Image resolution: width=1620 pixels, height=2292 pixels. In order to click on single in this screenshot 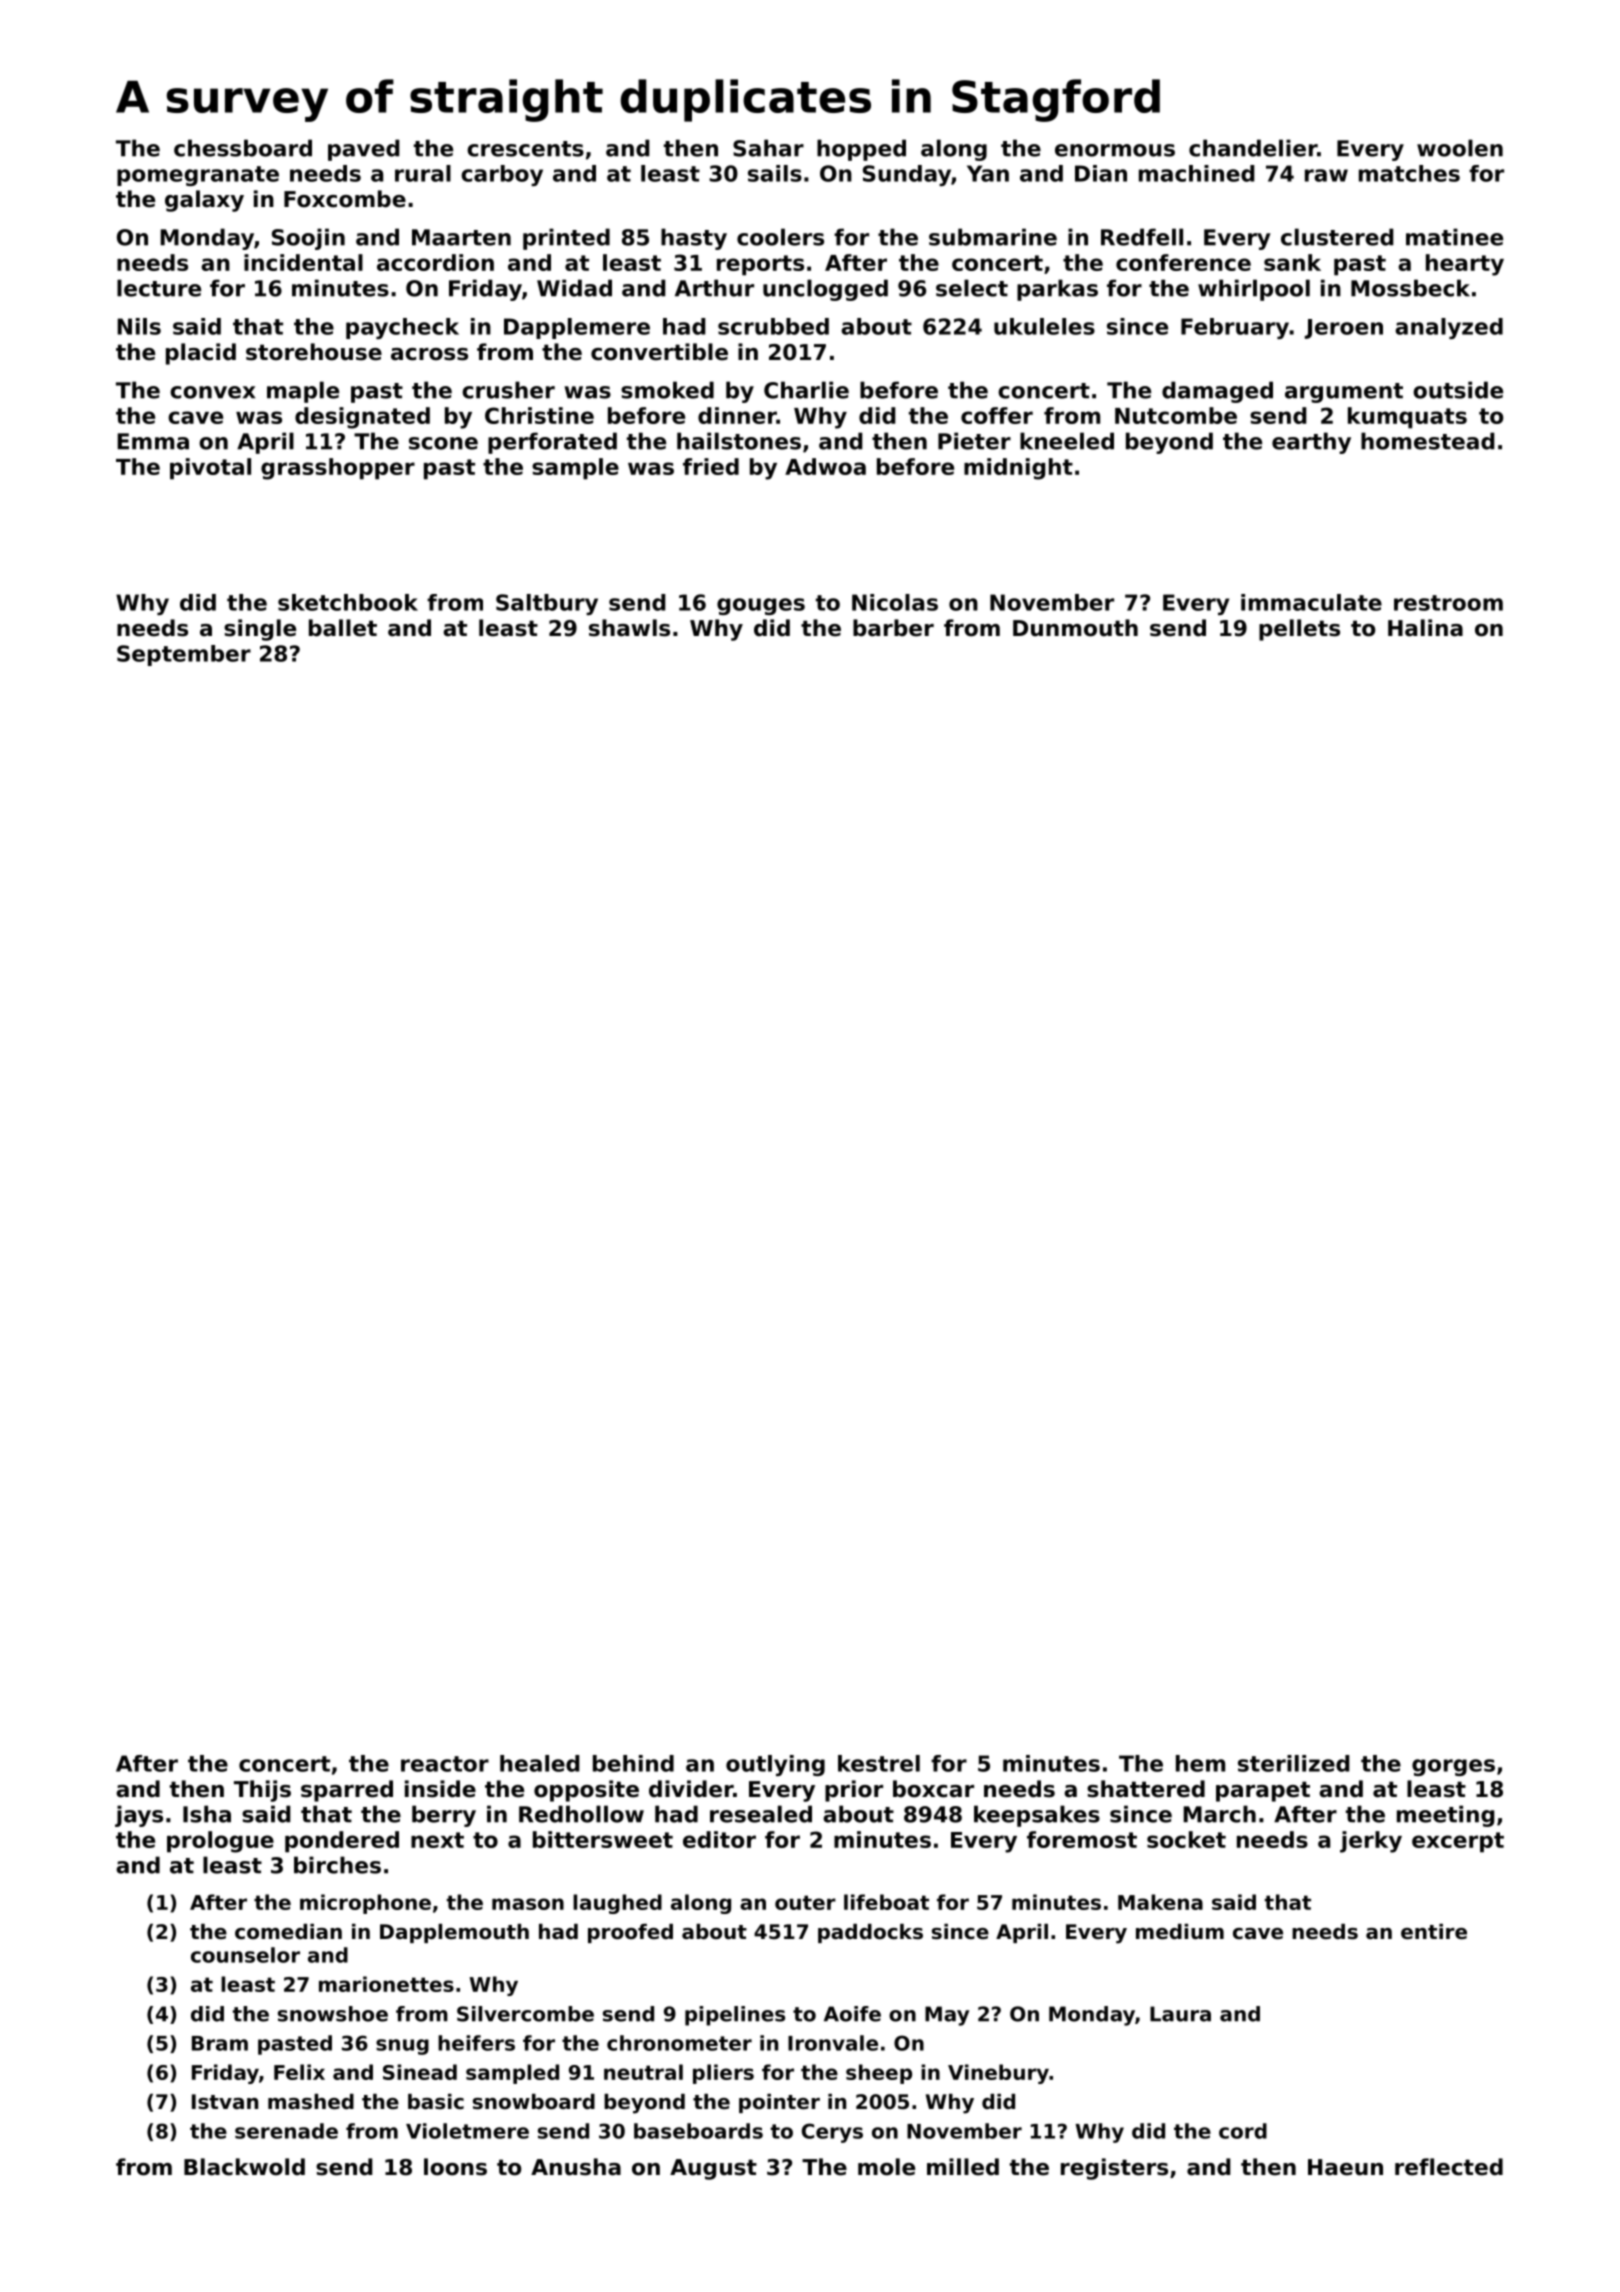, I will do `click(260, 630)`.
